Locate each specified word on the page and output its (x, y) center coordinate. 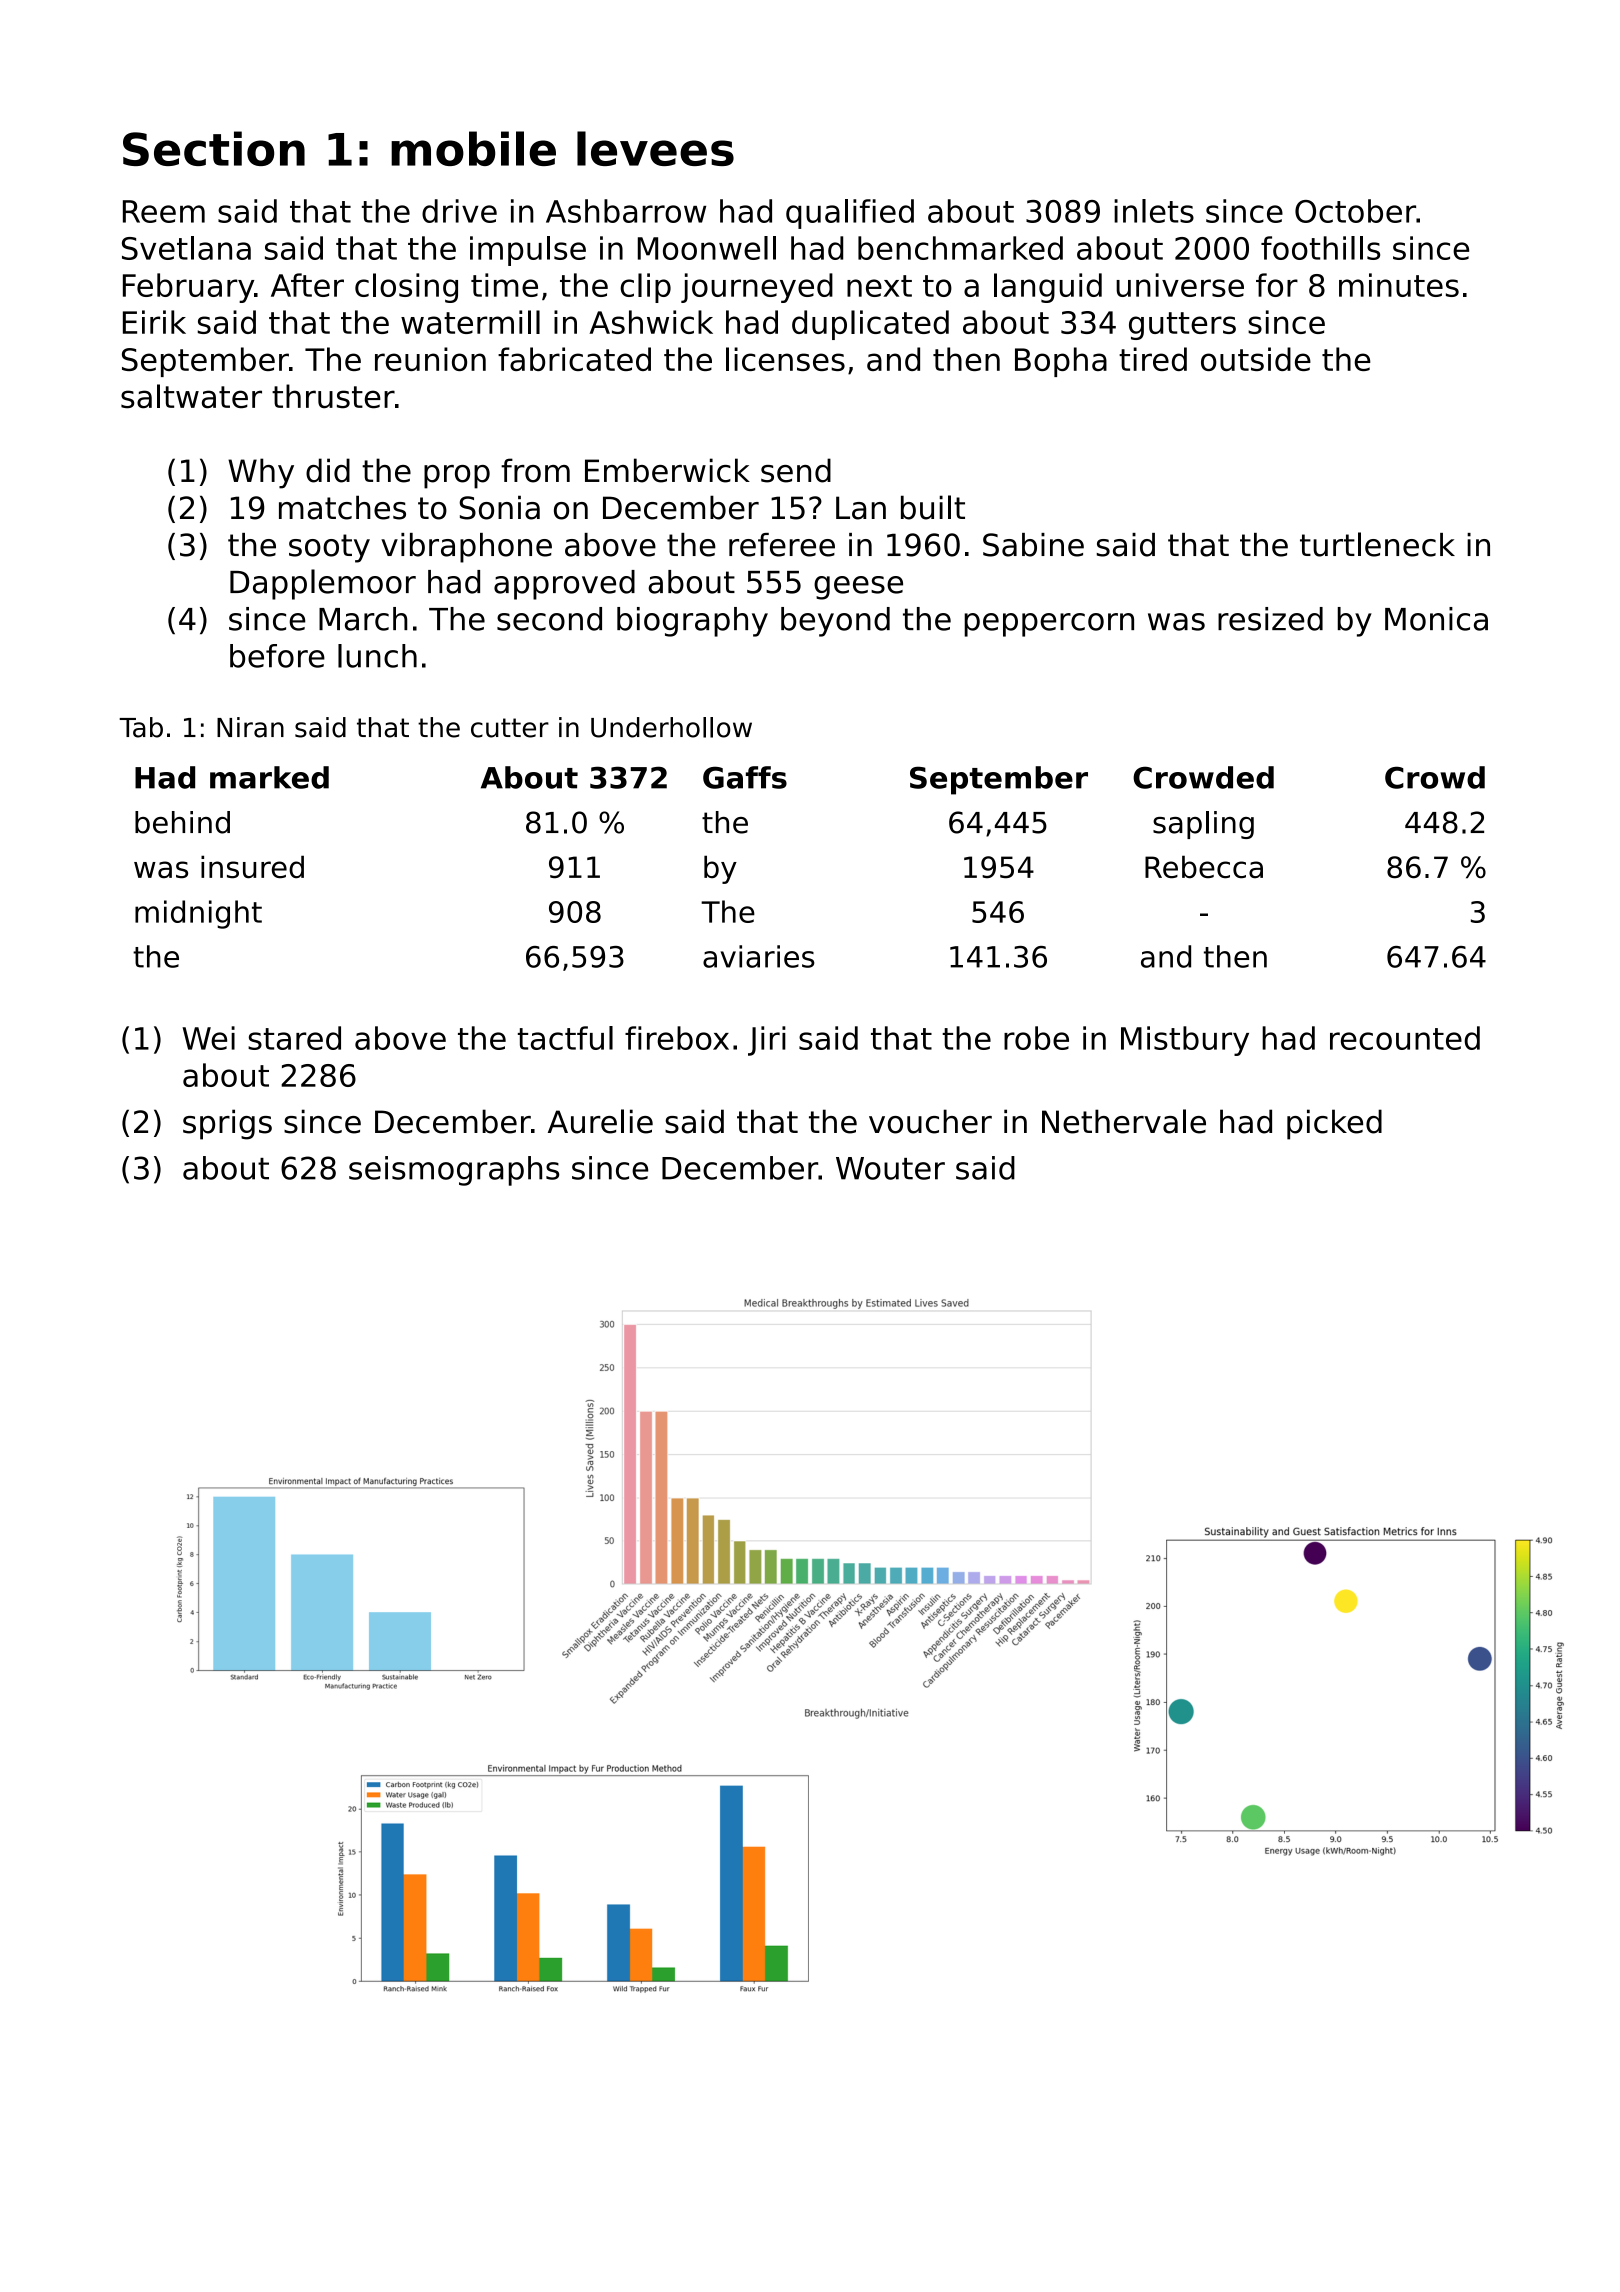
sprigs (227, 1124)
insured (252, 867)
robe (1036, 1038)
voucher (930, 1121)
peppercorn (1049, 625)
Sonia (499, 507)
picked (1334, 1124)
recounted (1405, 1038)
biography (692, 622)
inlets (1154, 211)
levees (655, 148)
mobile (473, 148)
